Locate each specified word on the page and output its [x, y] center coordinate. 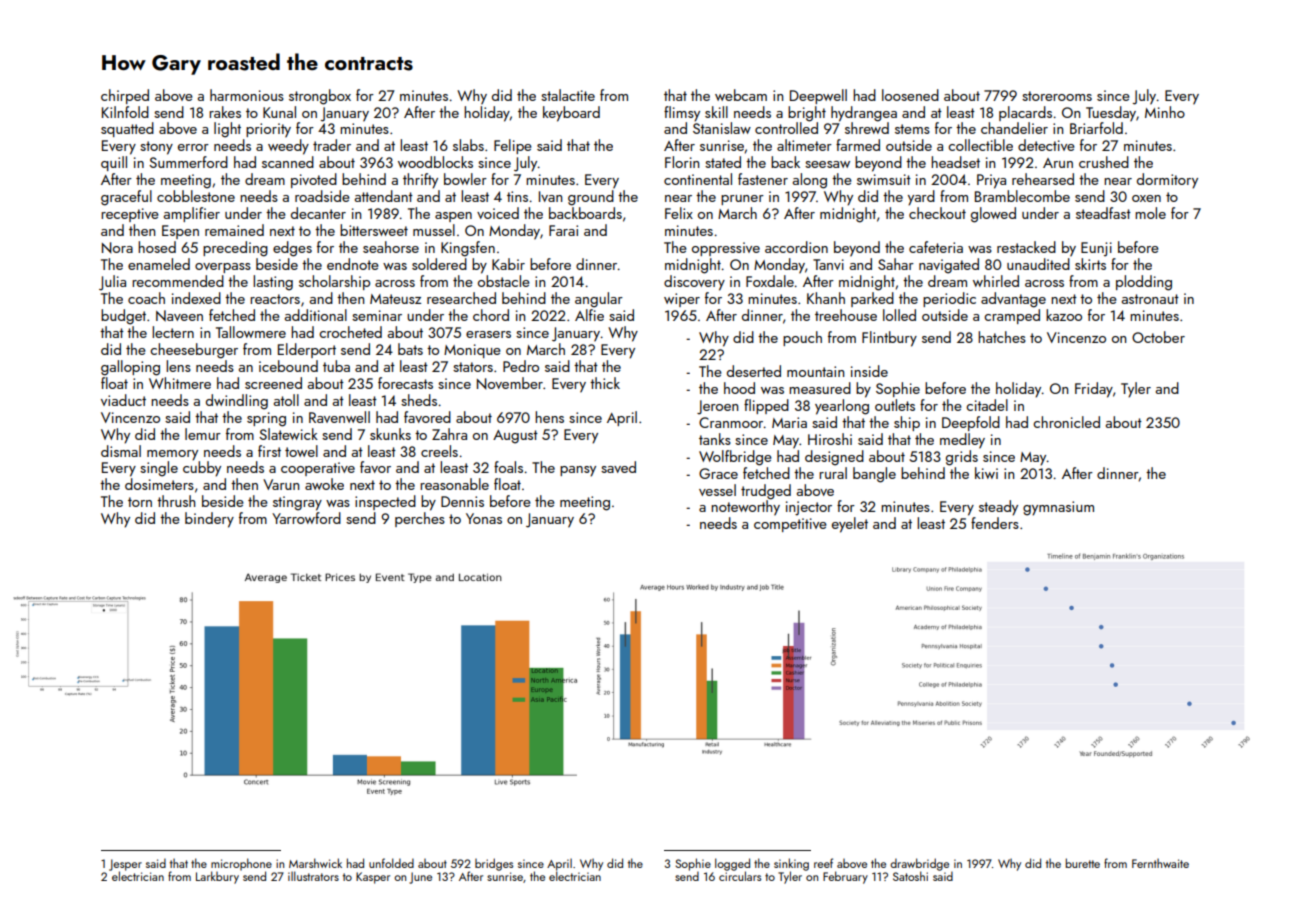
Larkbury [217, 877]
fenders [995, 523]
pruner [742, 200]
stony [156, 148]
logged [732, 864]
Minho [1165, 112]
